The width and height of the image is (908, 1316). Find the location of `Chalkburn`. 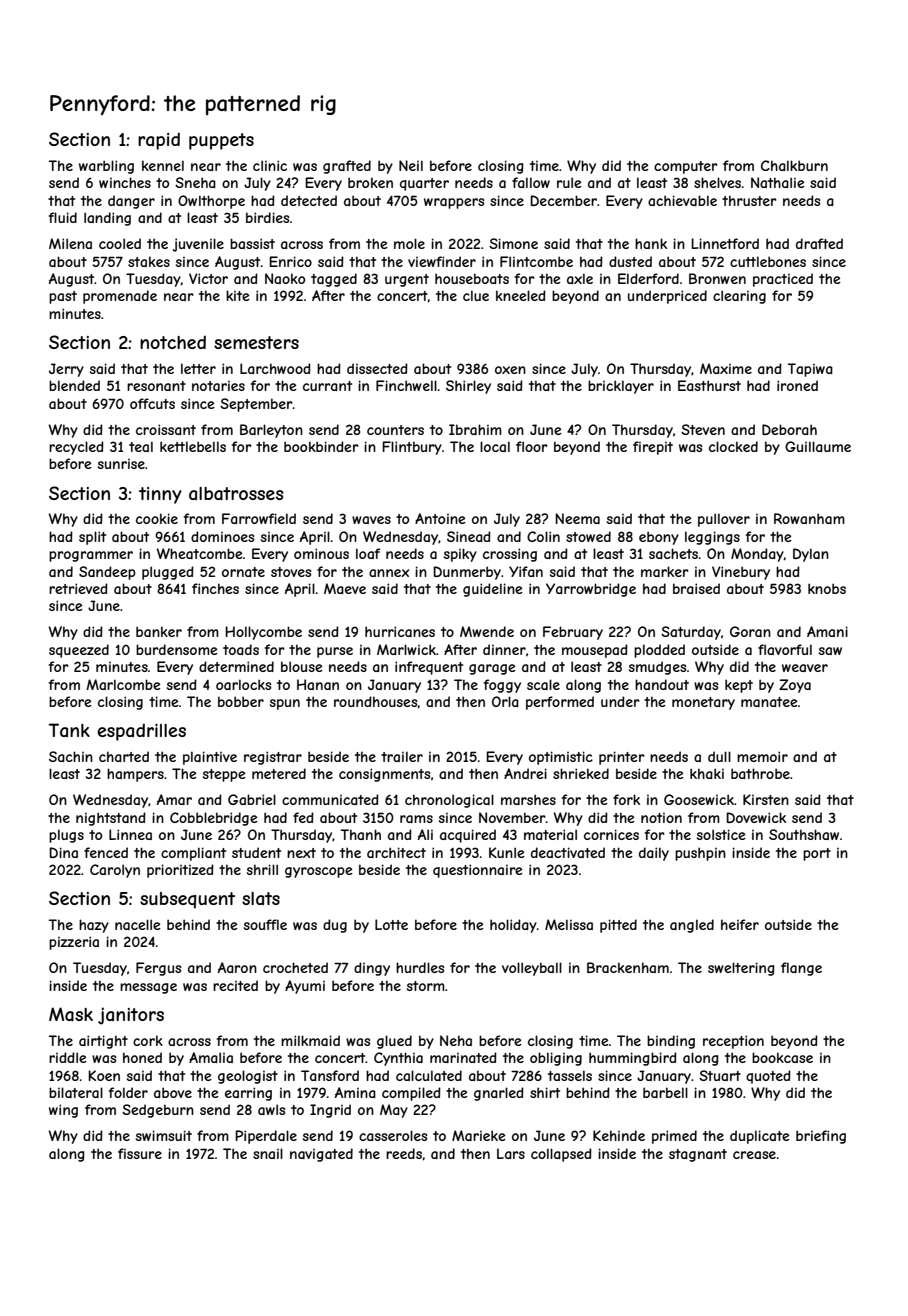

Chalkburn is located at coordinates (794, 165).
